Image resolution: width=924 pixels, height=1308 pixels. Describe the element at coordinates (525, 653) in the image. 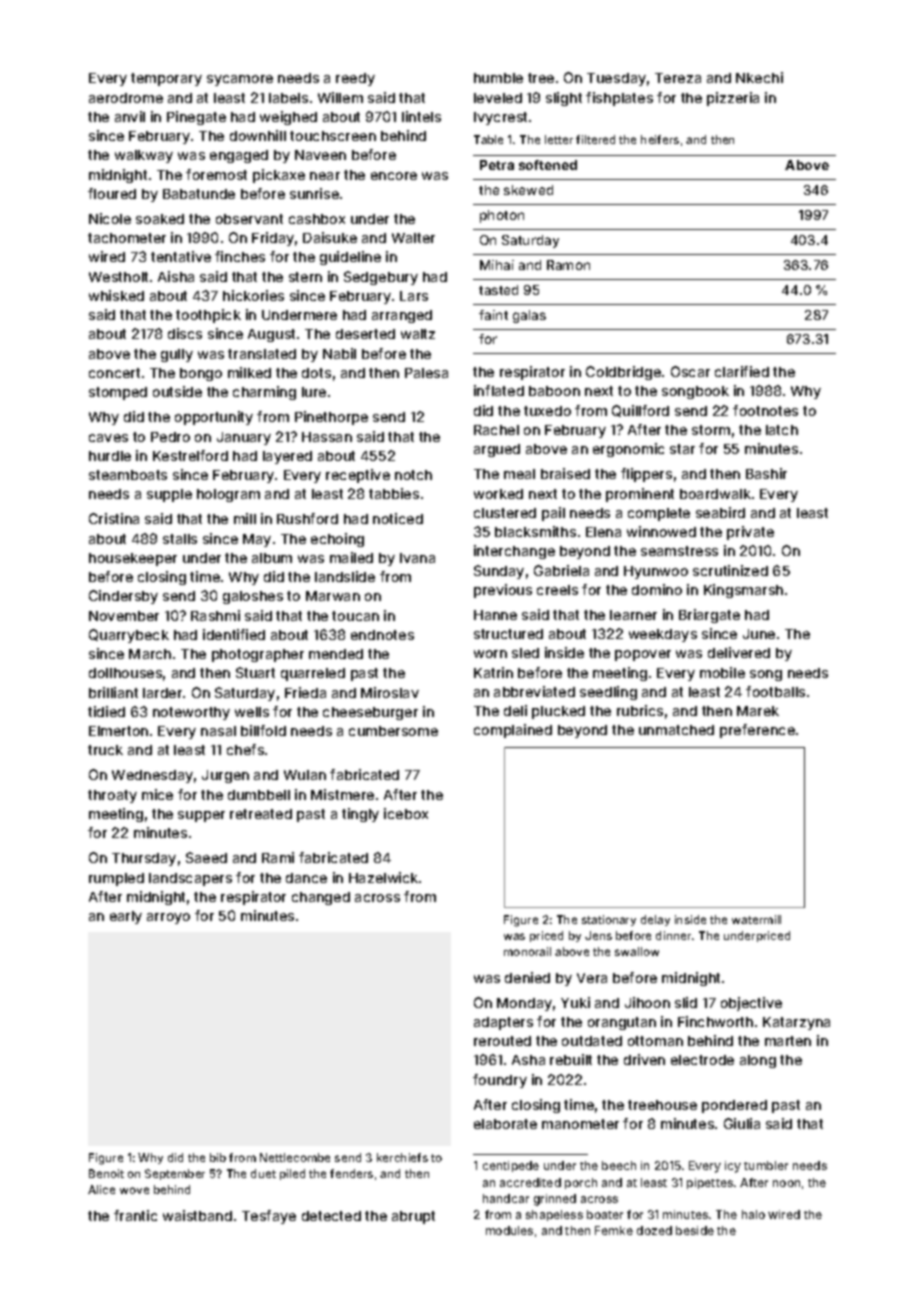

I see `sled` at that location.
